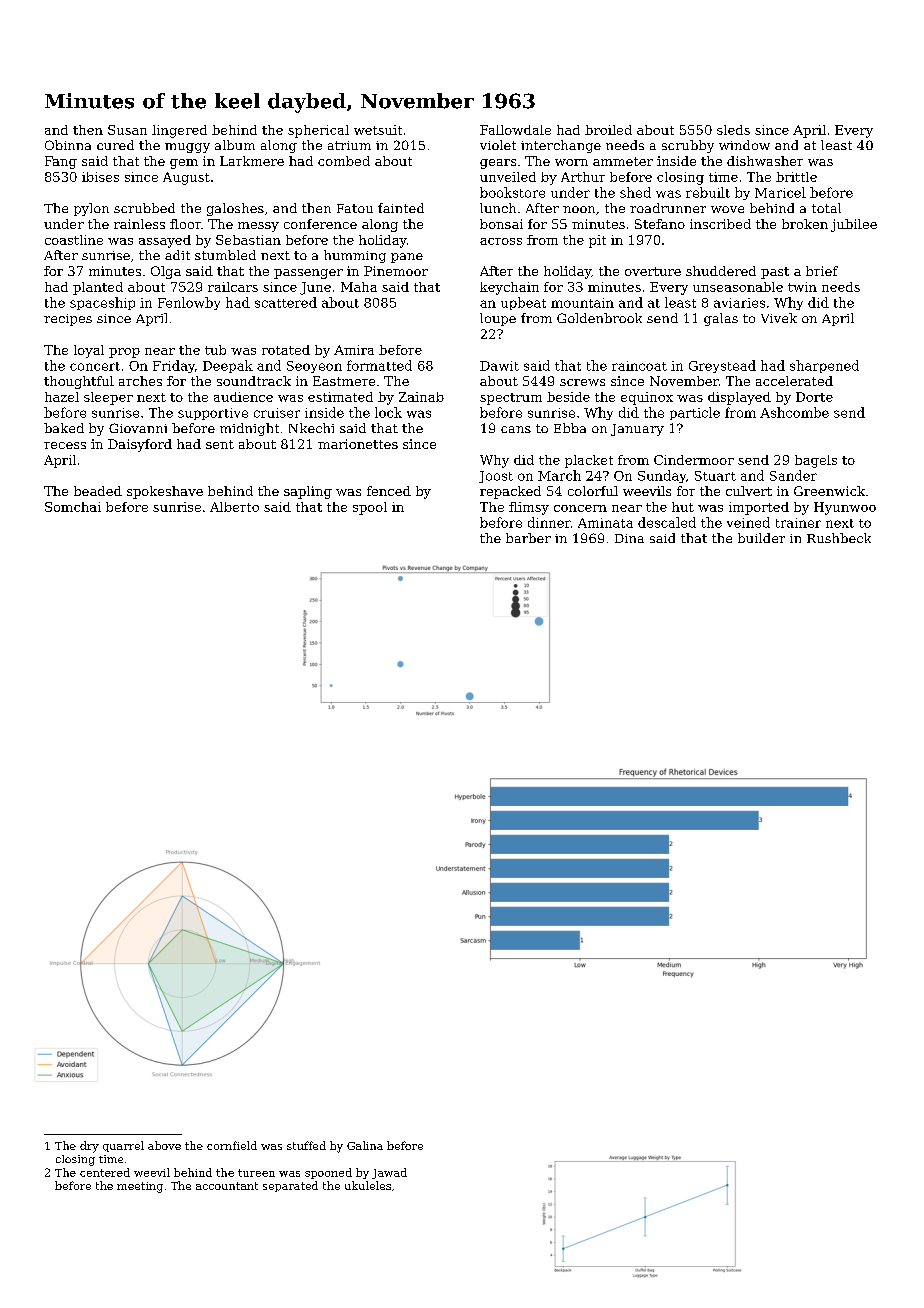 This screenshot has width=924, height=1308. I want to click on stuffed, so click(306, 1145).
